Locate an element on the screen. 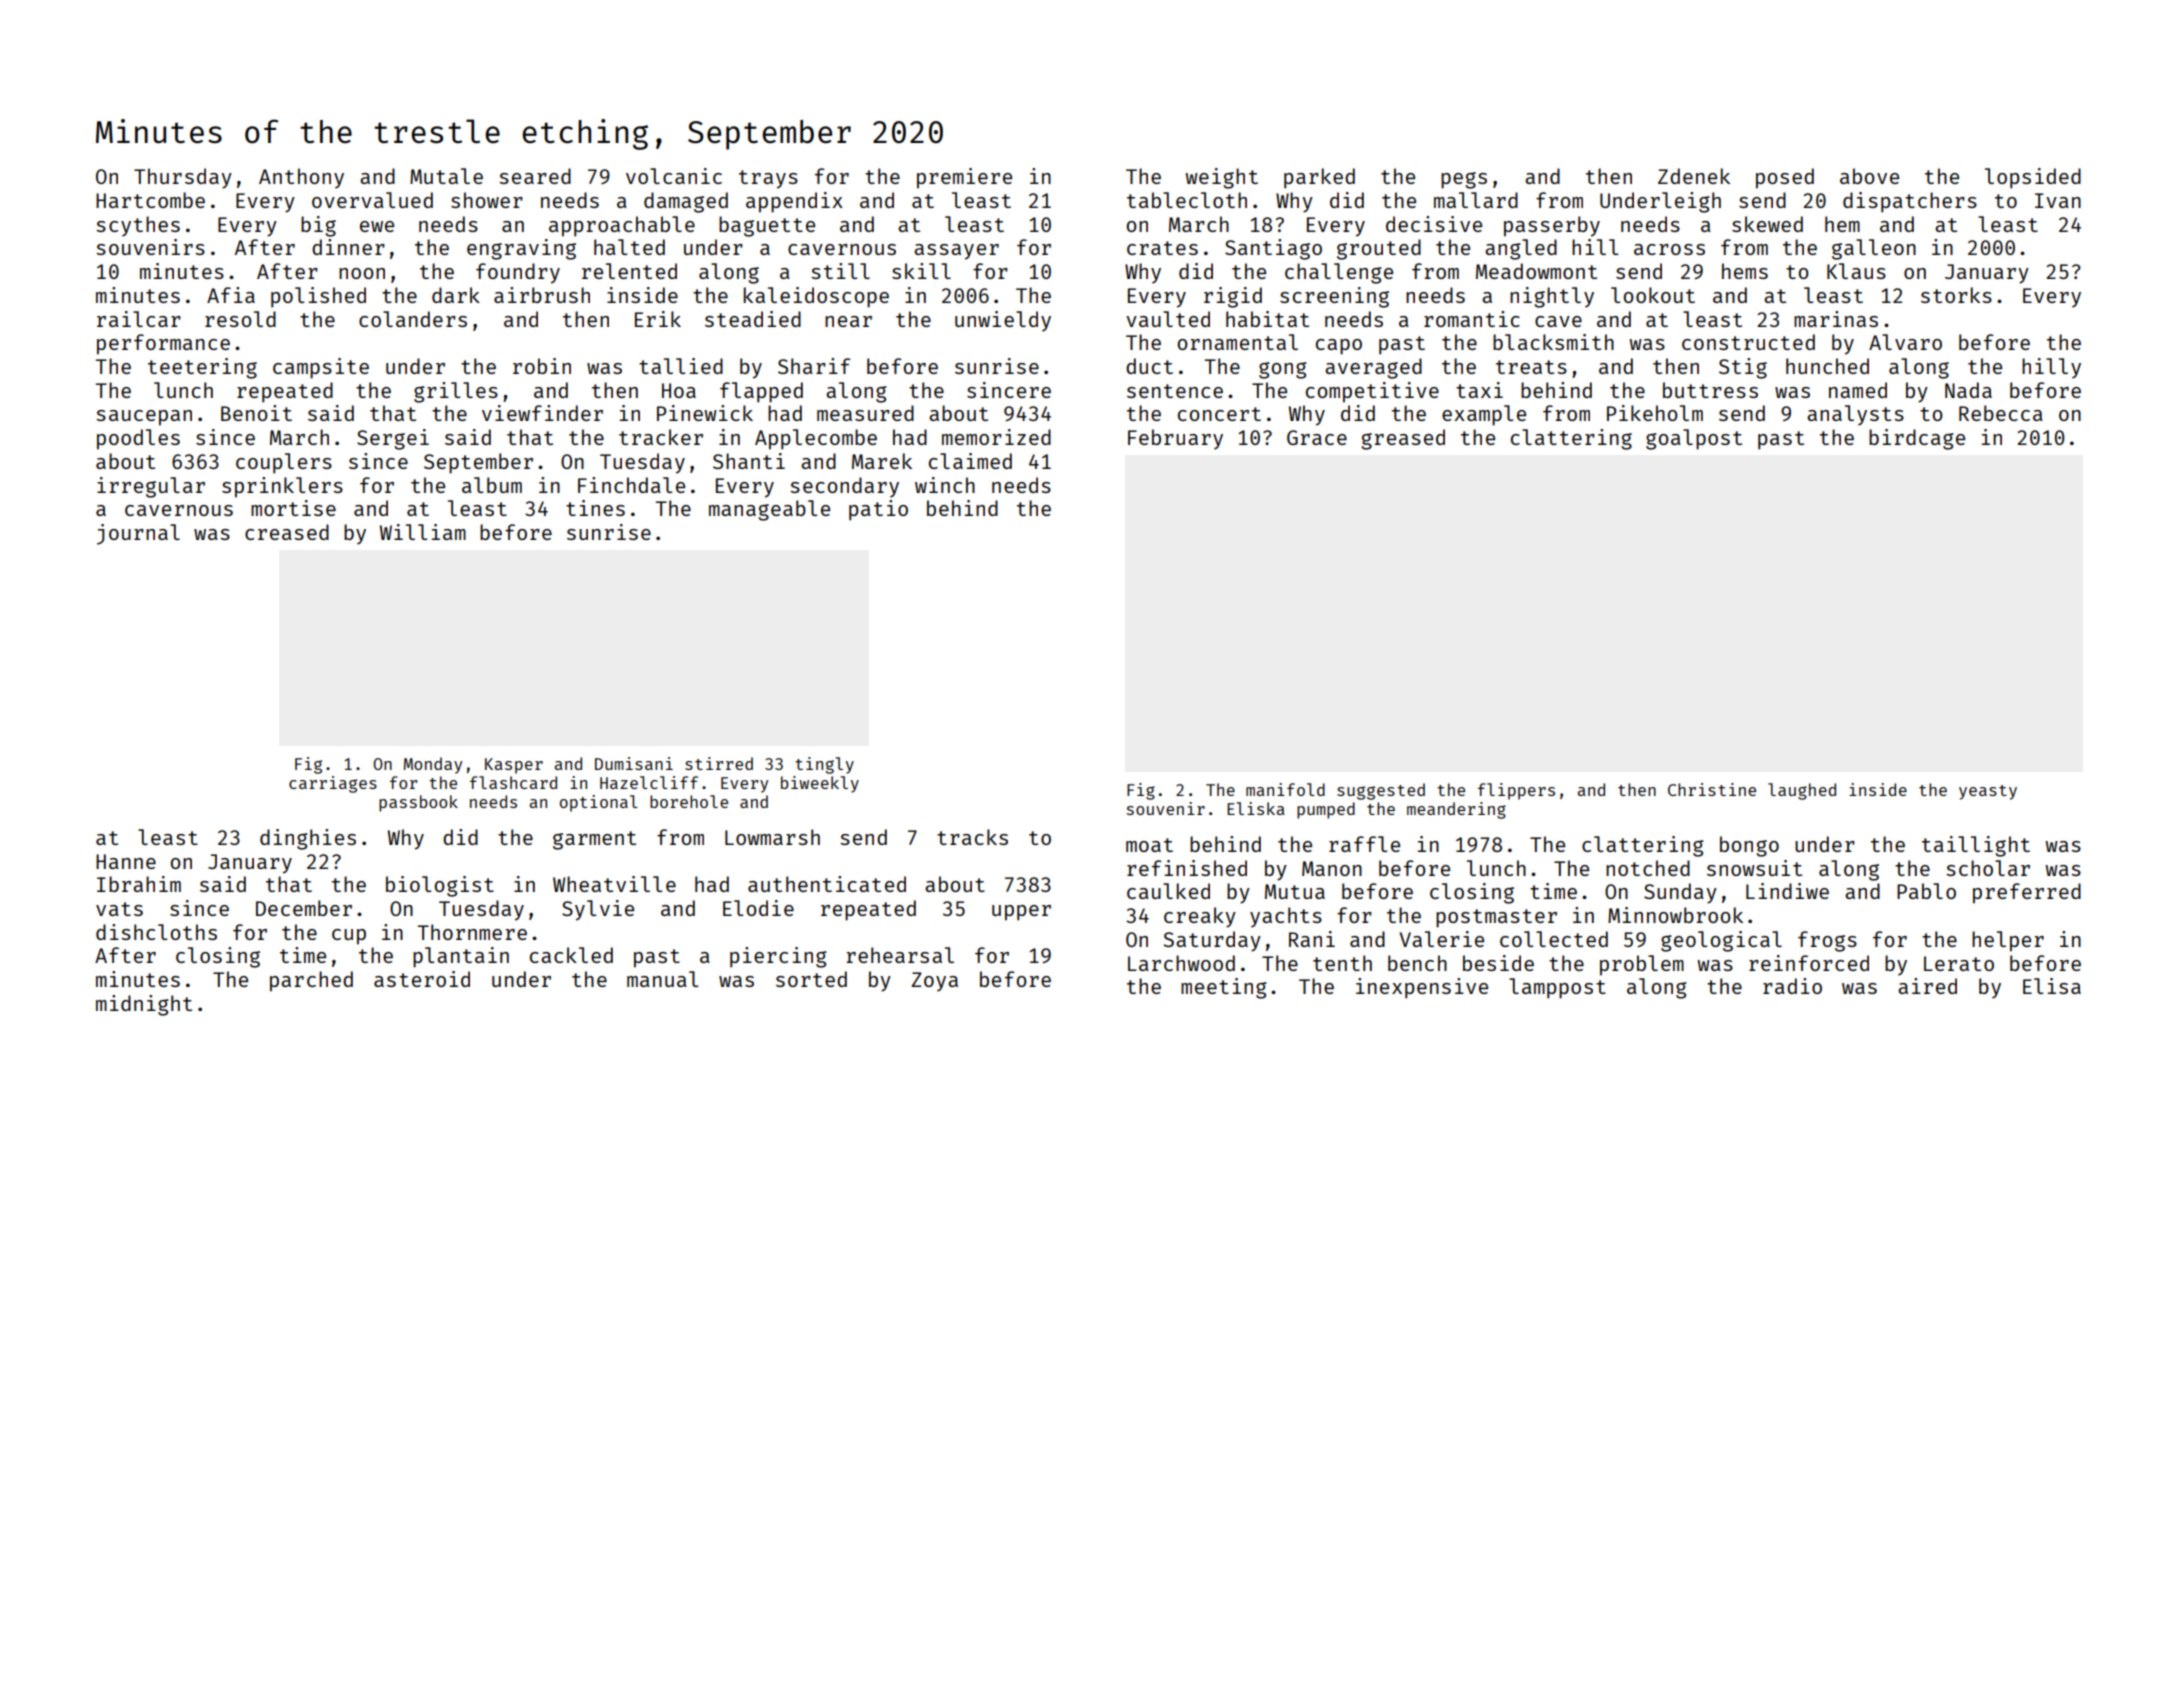 The image size is (2178, 1683). weight is located at coordinates (1221, 178).
